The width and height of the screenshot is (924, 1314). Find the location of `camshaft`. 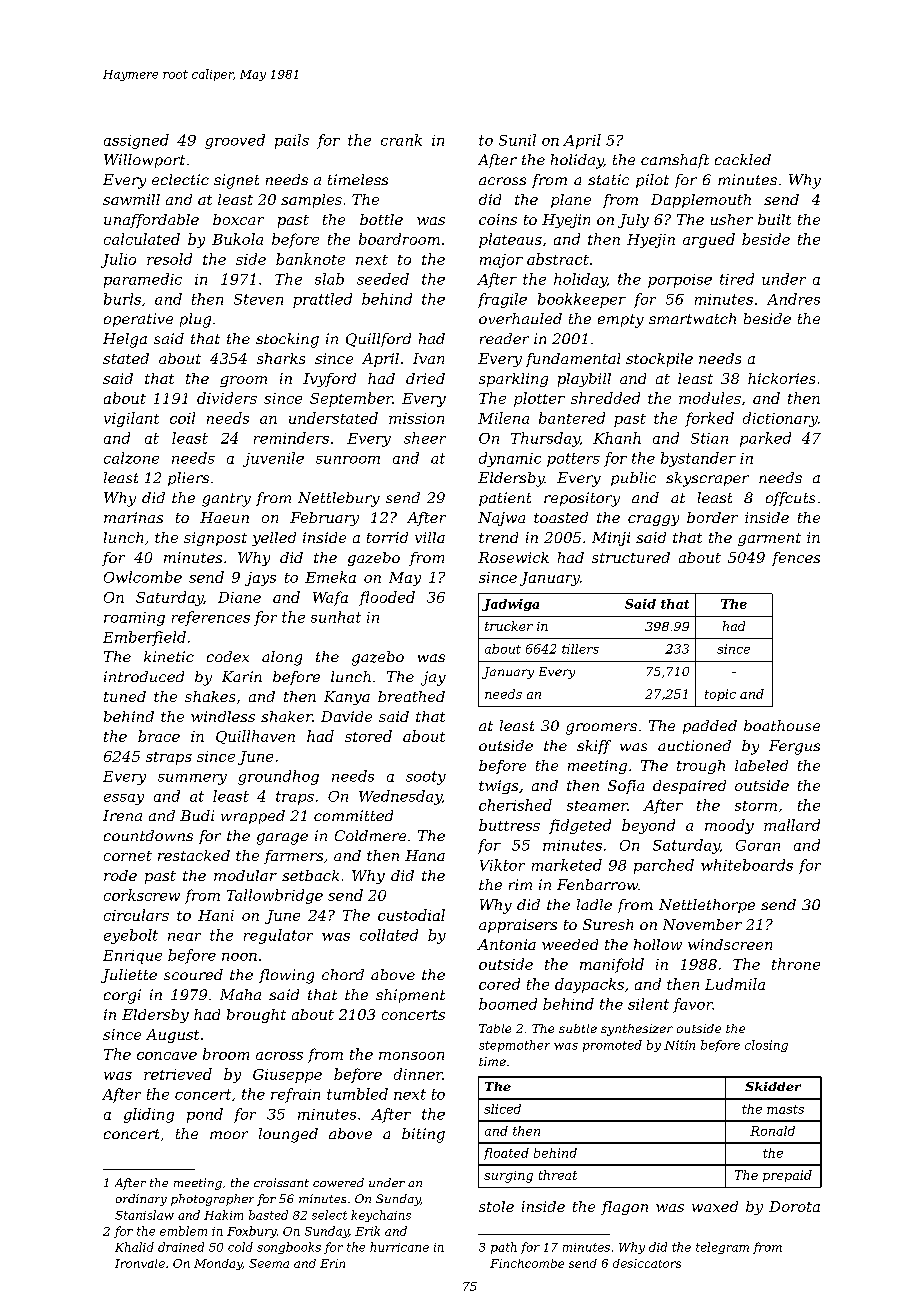

camshaft is located at coordinates (675, 161).
